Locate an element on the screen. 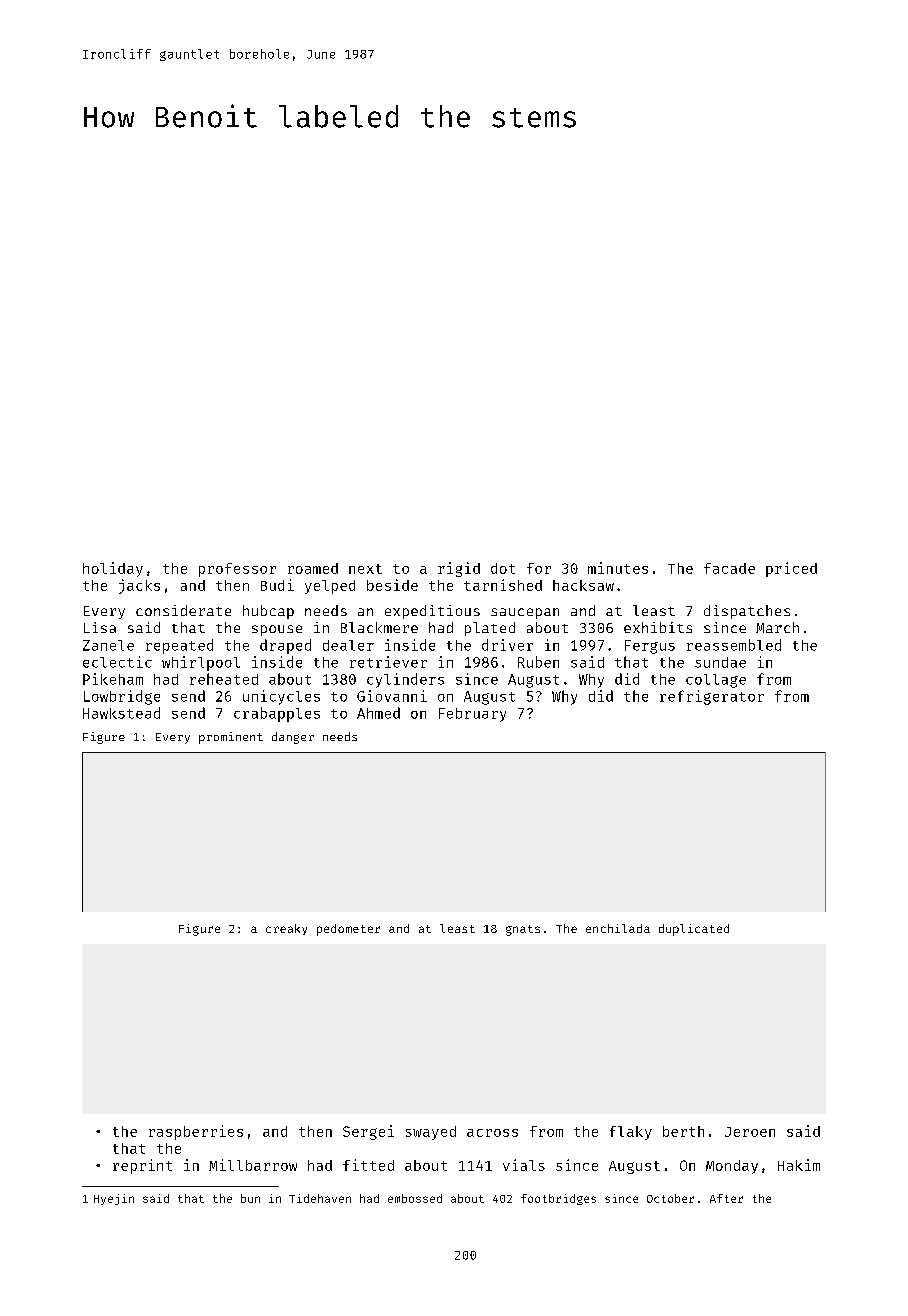  creaky is located at coordinates (286, 929).
